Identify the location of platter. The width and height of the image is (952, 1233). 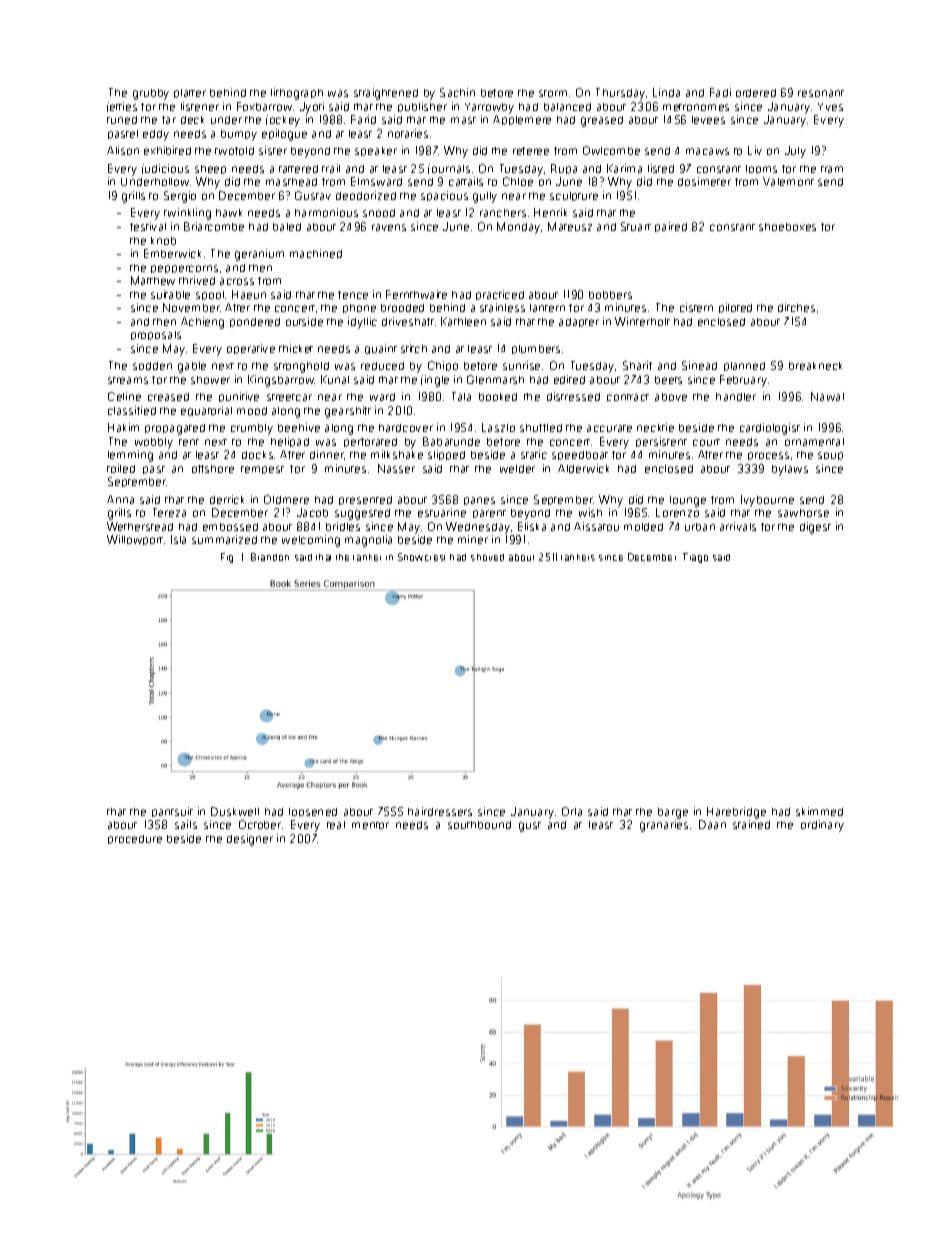
(190, 93).
